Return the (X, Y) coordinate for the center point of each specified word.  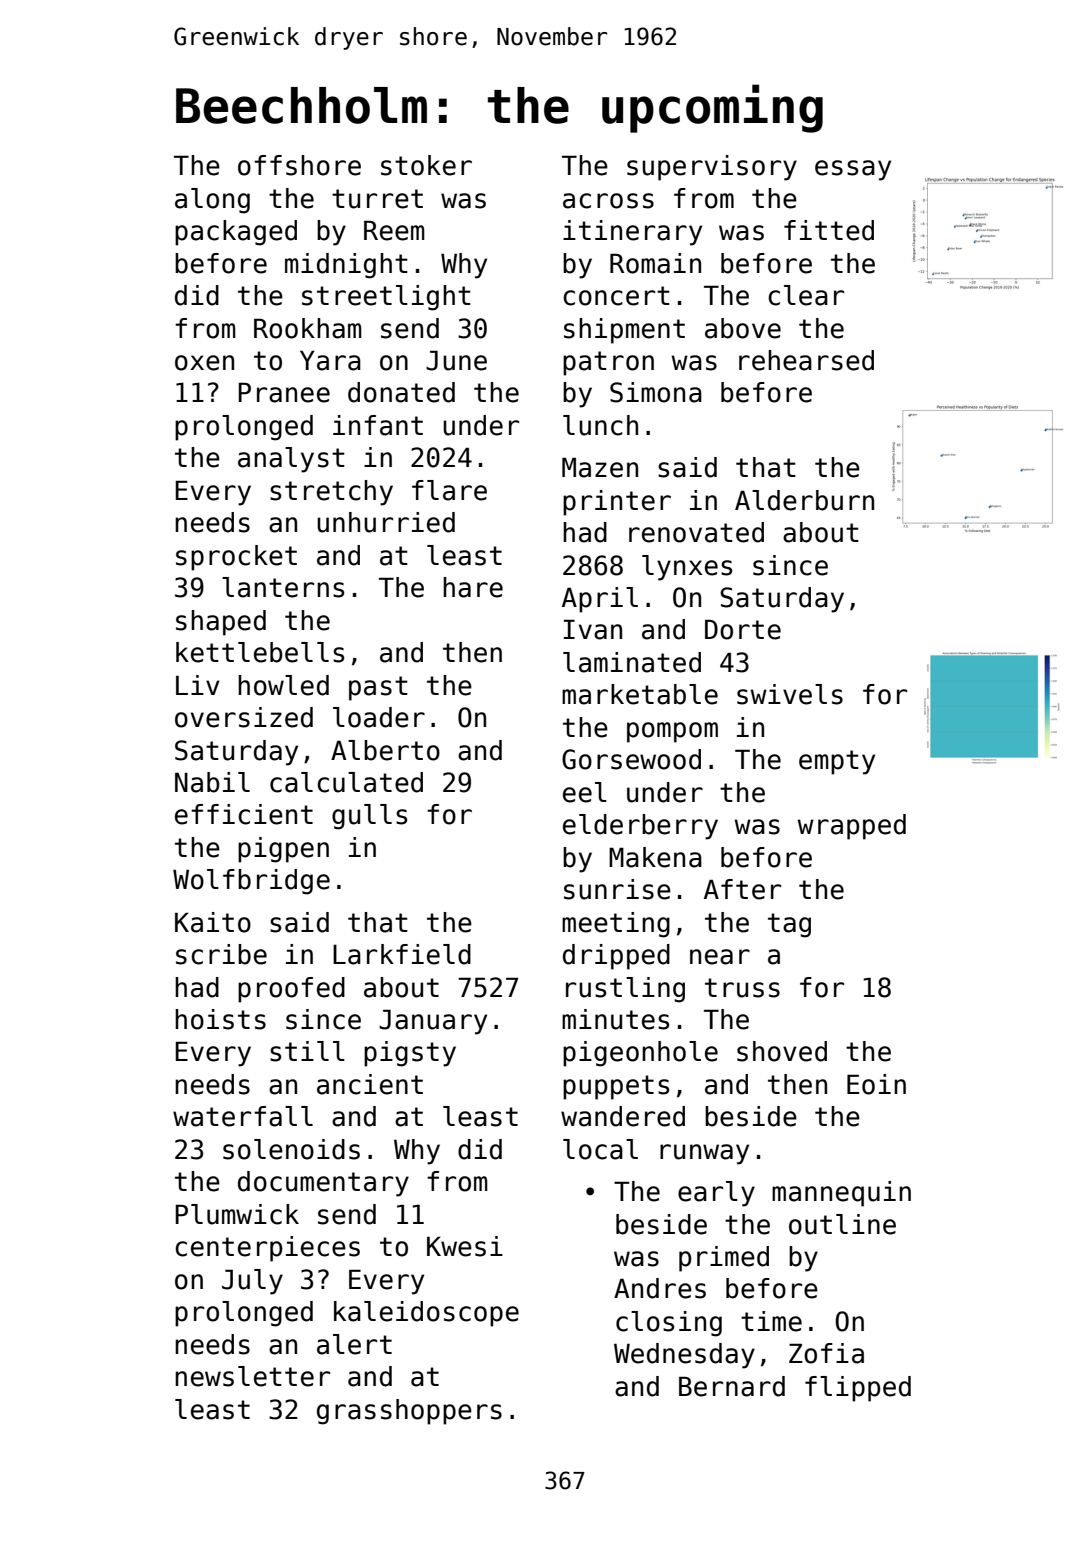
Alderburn (804, 500)
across (608, 201)
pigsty (410, 1054)
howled (283, 685)
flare (449, 490)
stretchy (331, 493)
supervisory (712, 168)
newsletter (252, 1376)
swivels (790, 694)
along (212, 201)
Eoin (876, 1084)
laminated (632, 662)
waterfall (243, 1116)
